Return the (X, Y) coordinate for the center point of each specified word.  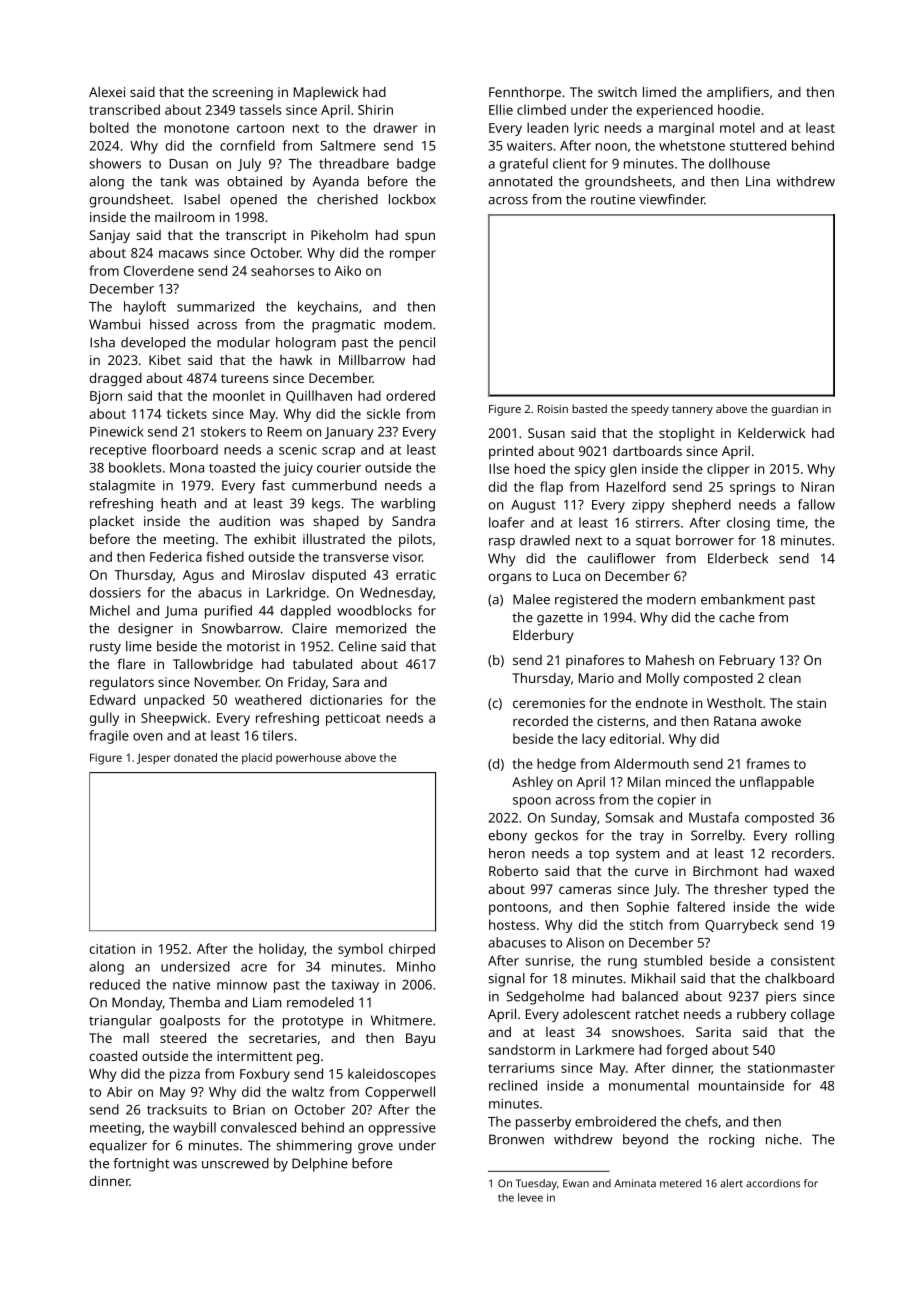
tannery (692, 410)
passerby (543, 1123)
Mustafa (714, 817)
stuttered (758, 145)
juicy (298, 469)
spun (420, 237)
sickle (383, 413)
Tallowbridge (213, 665)
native (191, 984)
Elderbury (543, 636)
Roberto (513, 871)
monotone (196, 128)
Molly (663, 679)
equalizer (118, 1147)
